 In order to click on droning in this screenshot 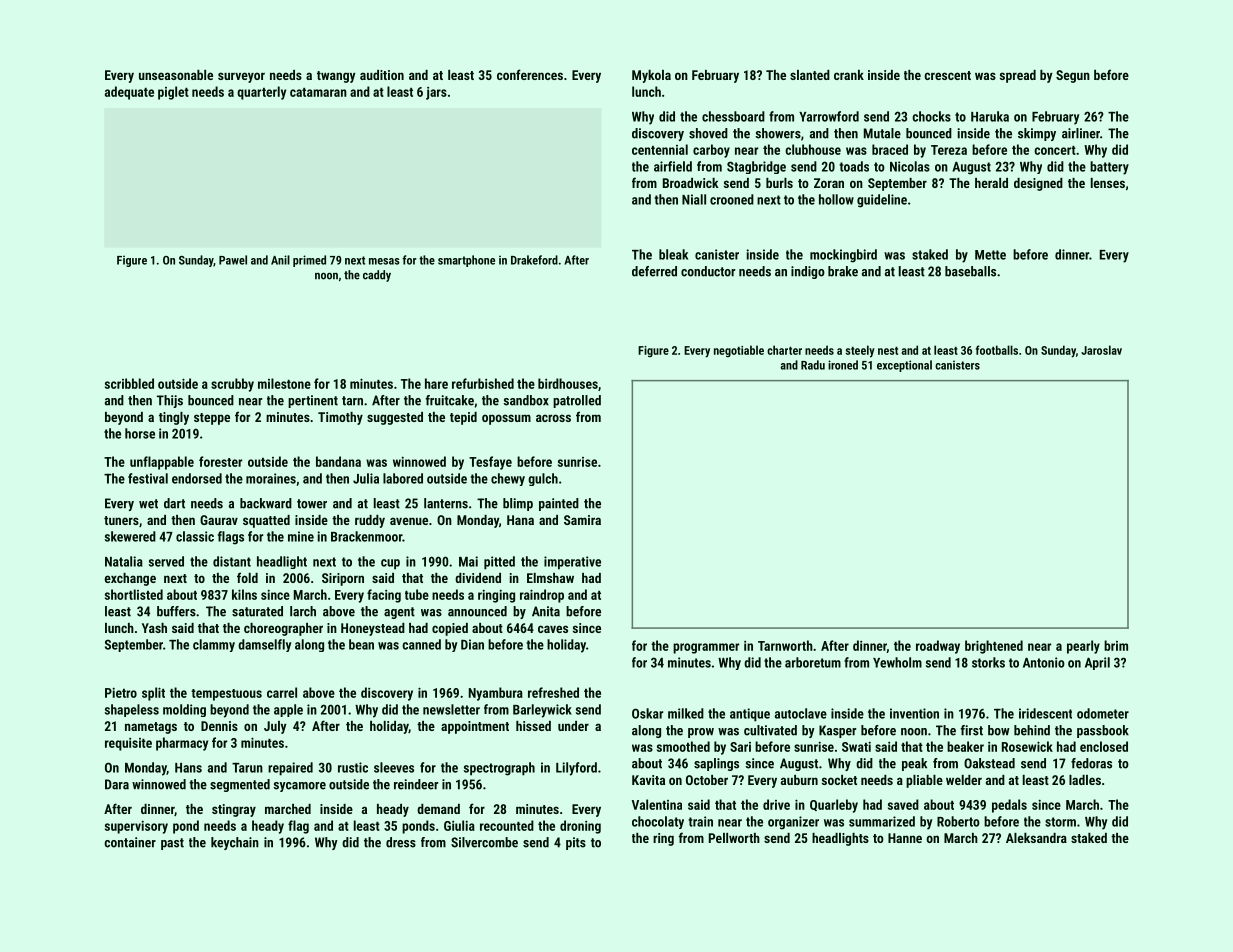, I will do `click(580, 827)`.
